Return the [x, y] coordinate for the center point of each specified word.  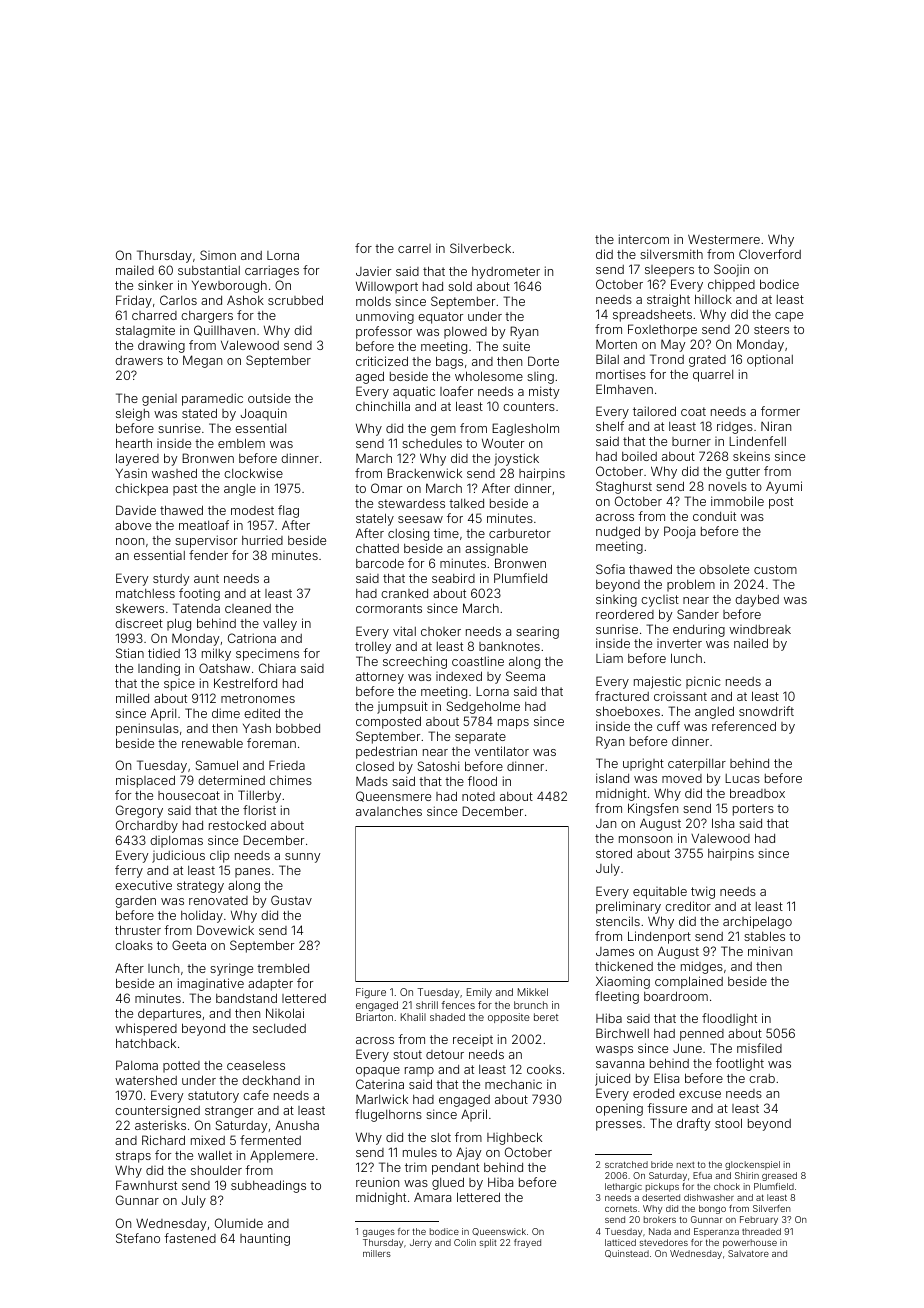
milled [132, 698]
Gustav [291, 900]
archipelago [757, 922]
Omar [386, 488]
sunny [303, 858]
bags [449, 362]
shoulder [216, 1170]
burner [691, 441]
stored [614, 853]
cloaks [134, 945]
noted [478, 796]
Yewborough [229, 286]
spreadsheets [652, 316]
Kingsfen [653, 809]
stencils [618, 921]
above [133, 525]
